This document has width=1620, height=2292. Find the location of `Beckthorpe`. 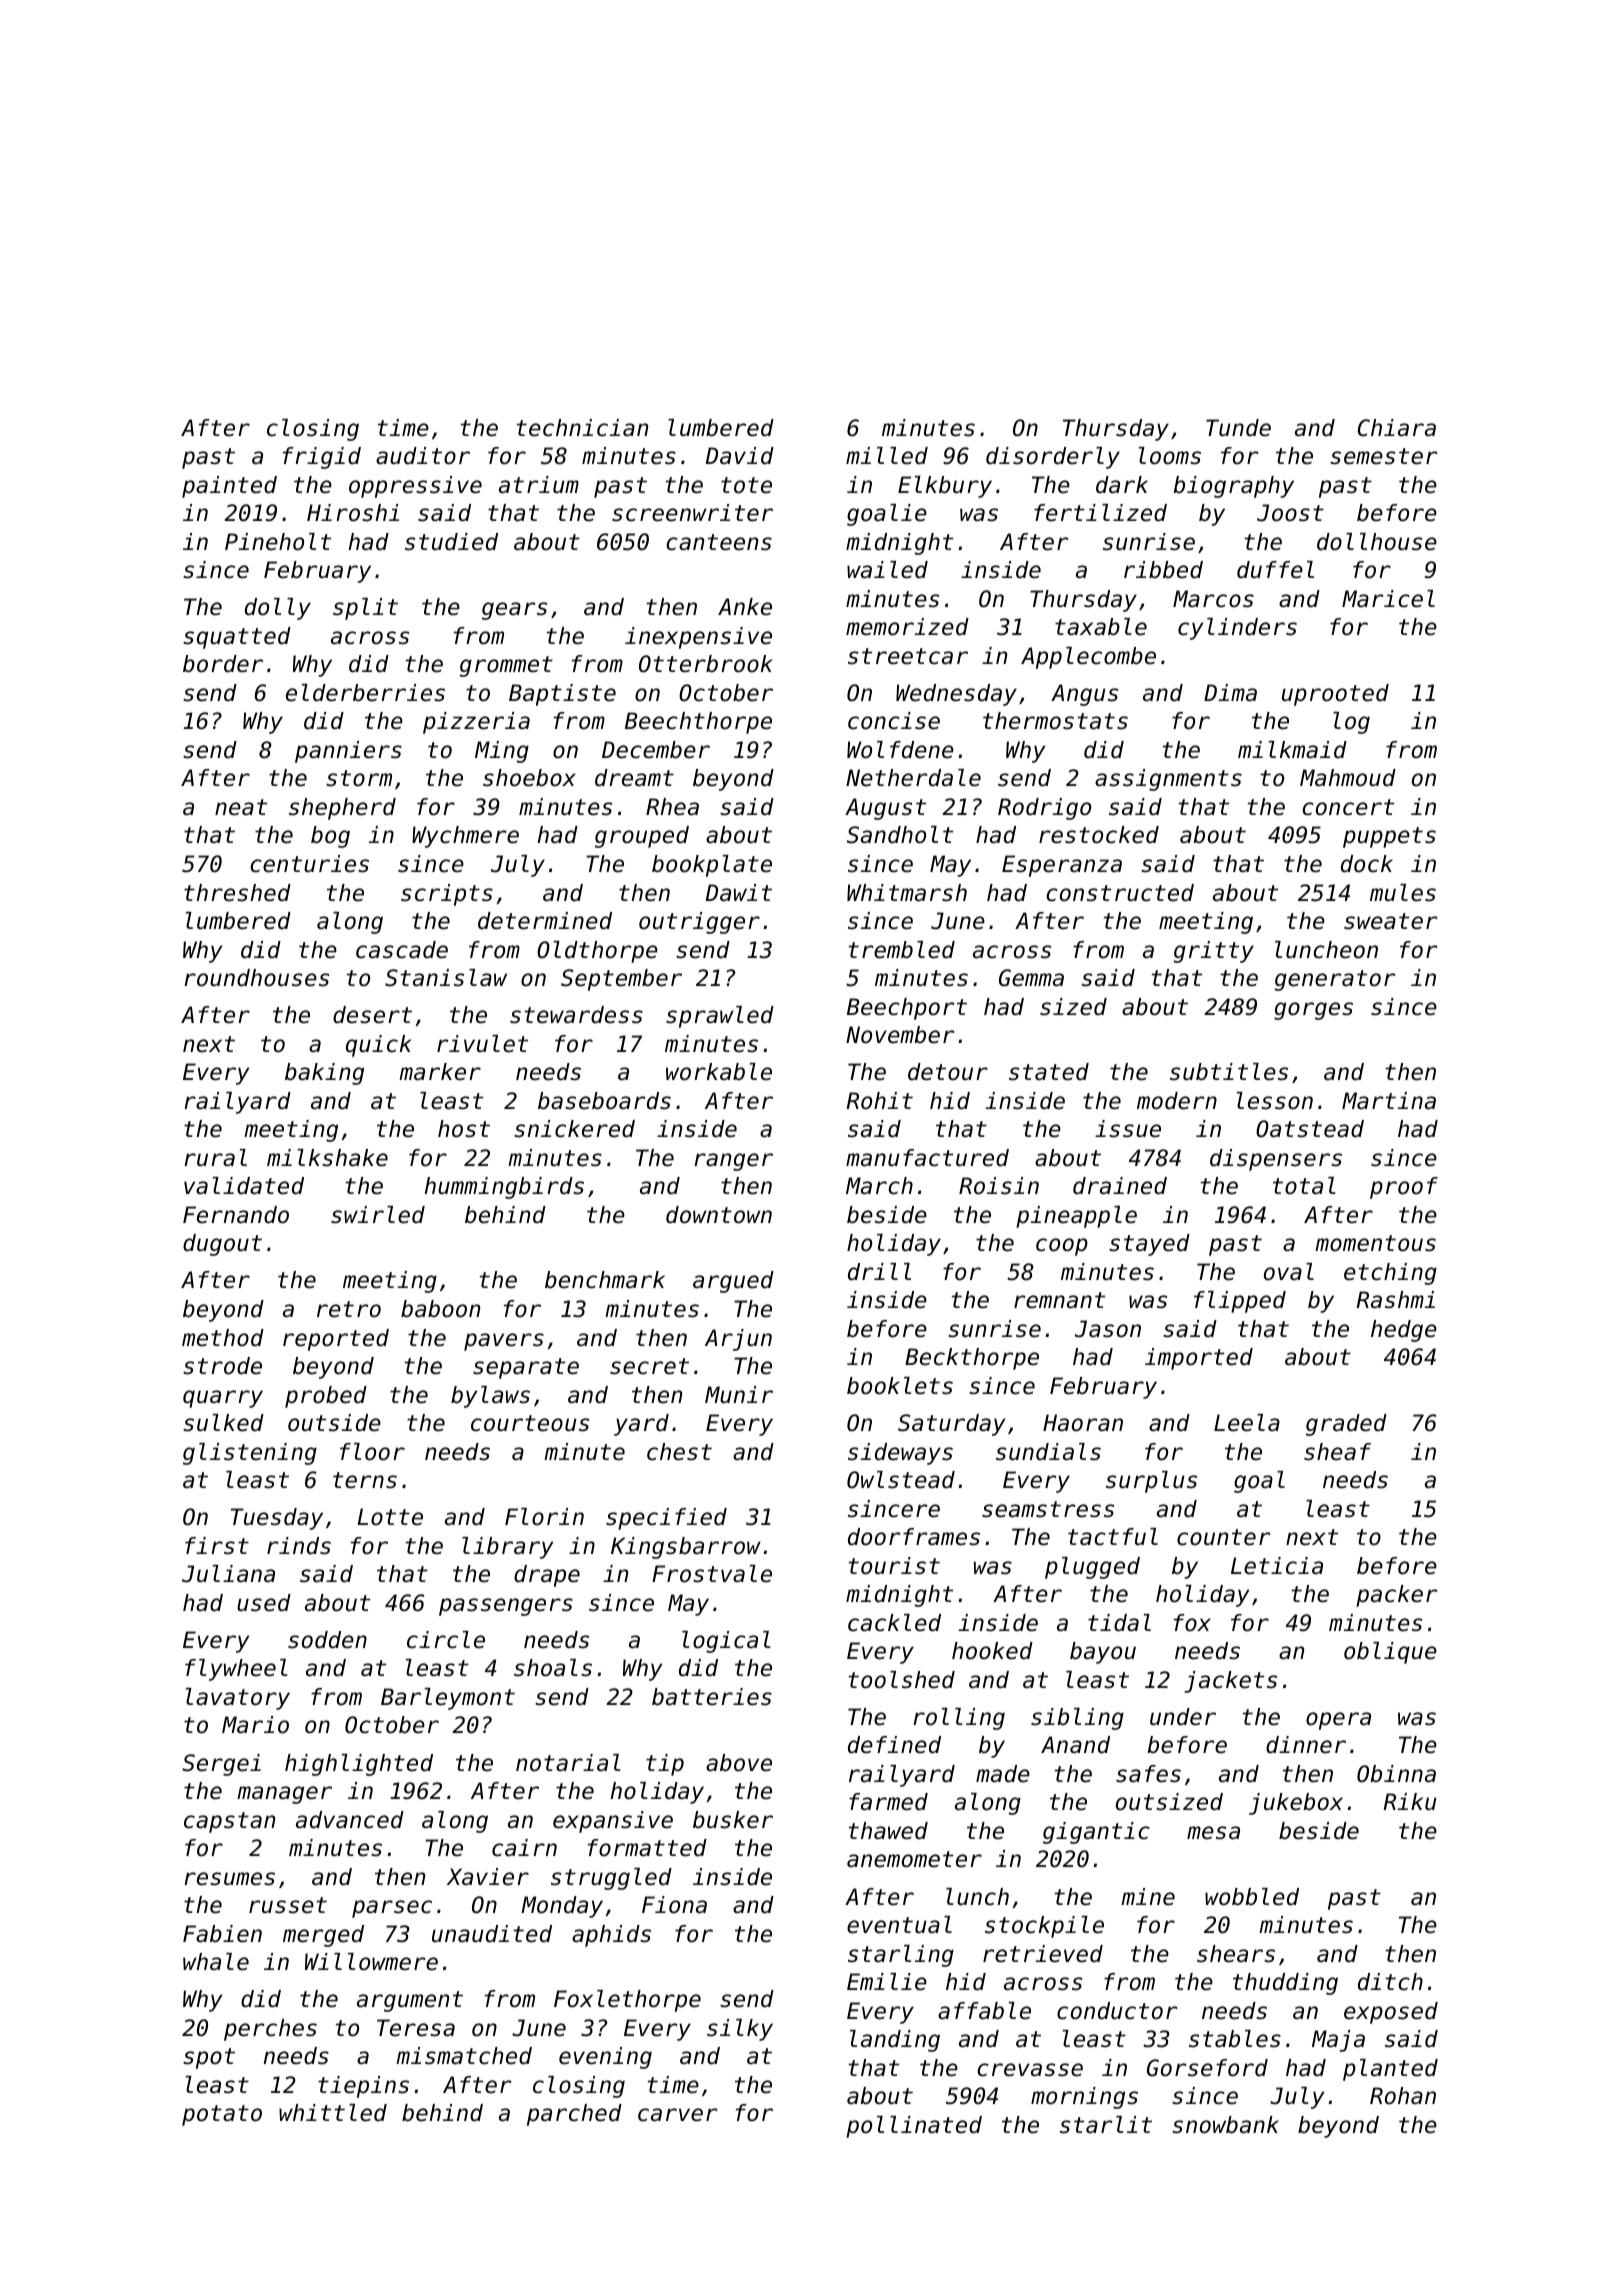

Beckthorpe is located at coordinates (972, 1359).
